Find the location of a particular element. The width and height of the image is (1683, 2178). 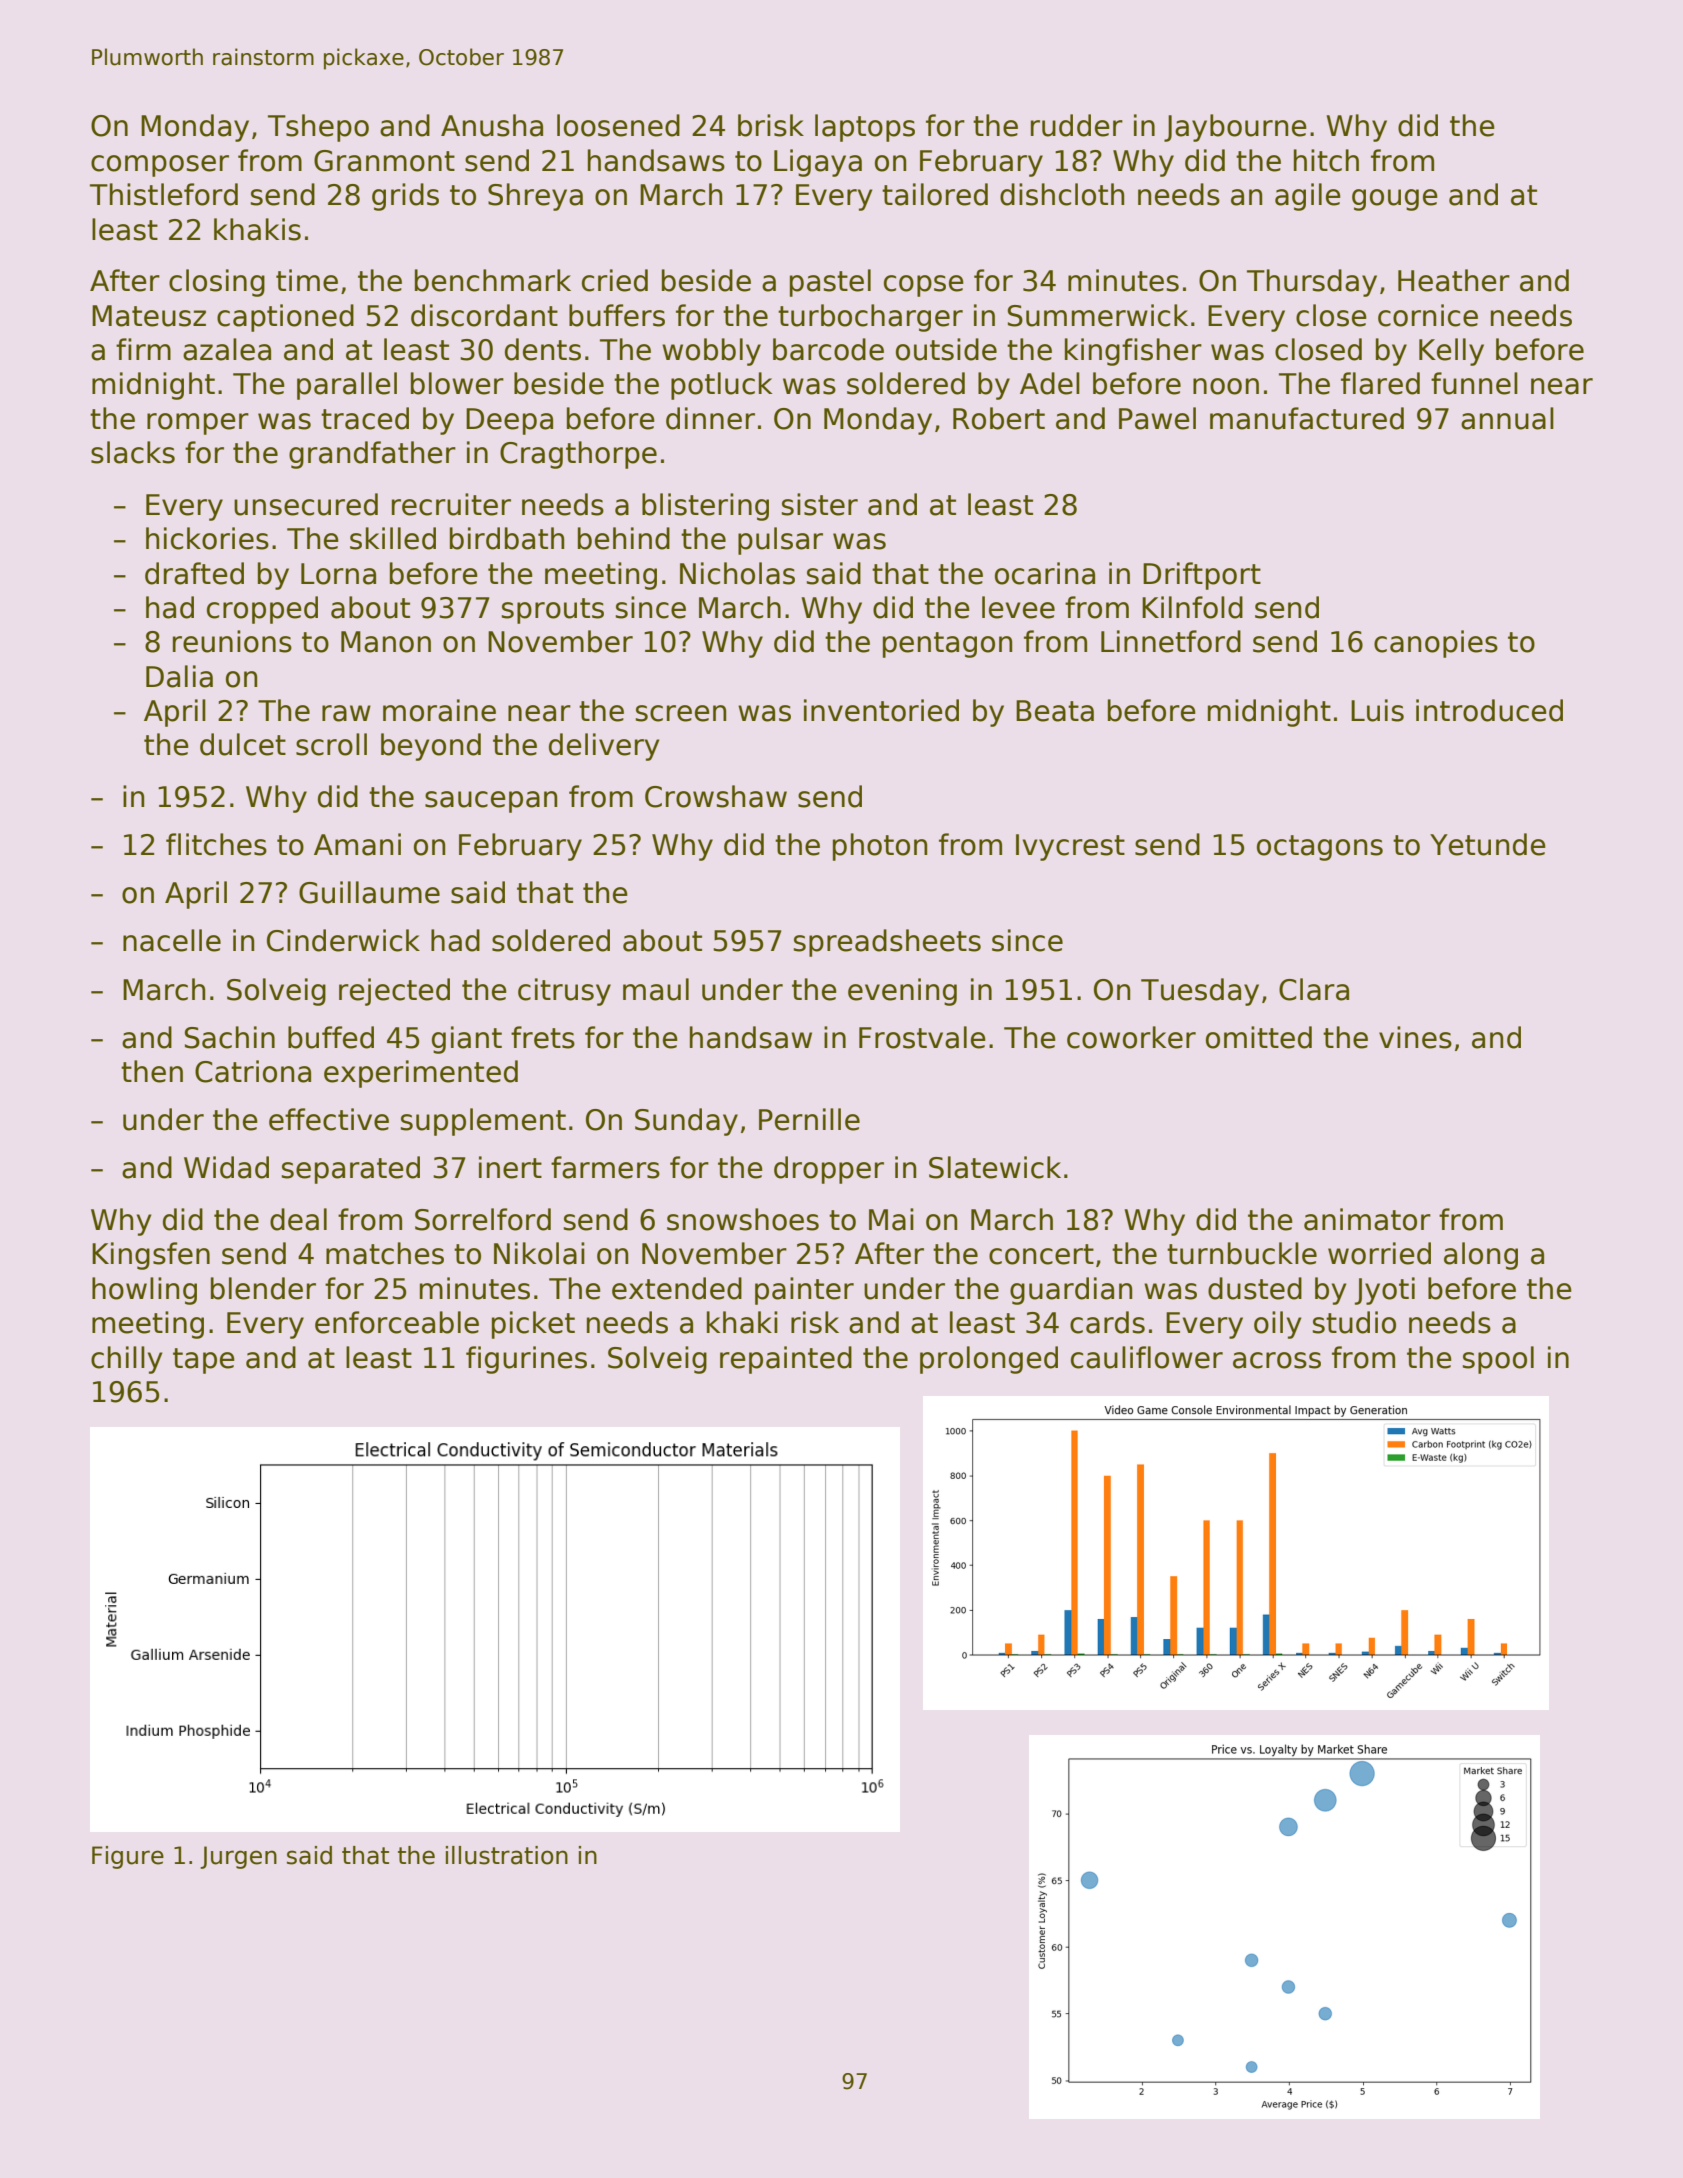

benchmark is located at coordinates (493, 280).
